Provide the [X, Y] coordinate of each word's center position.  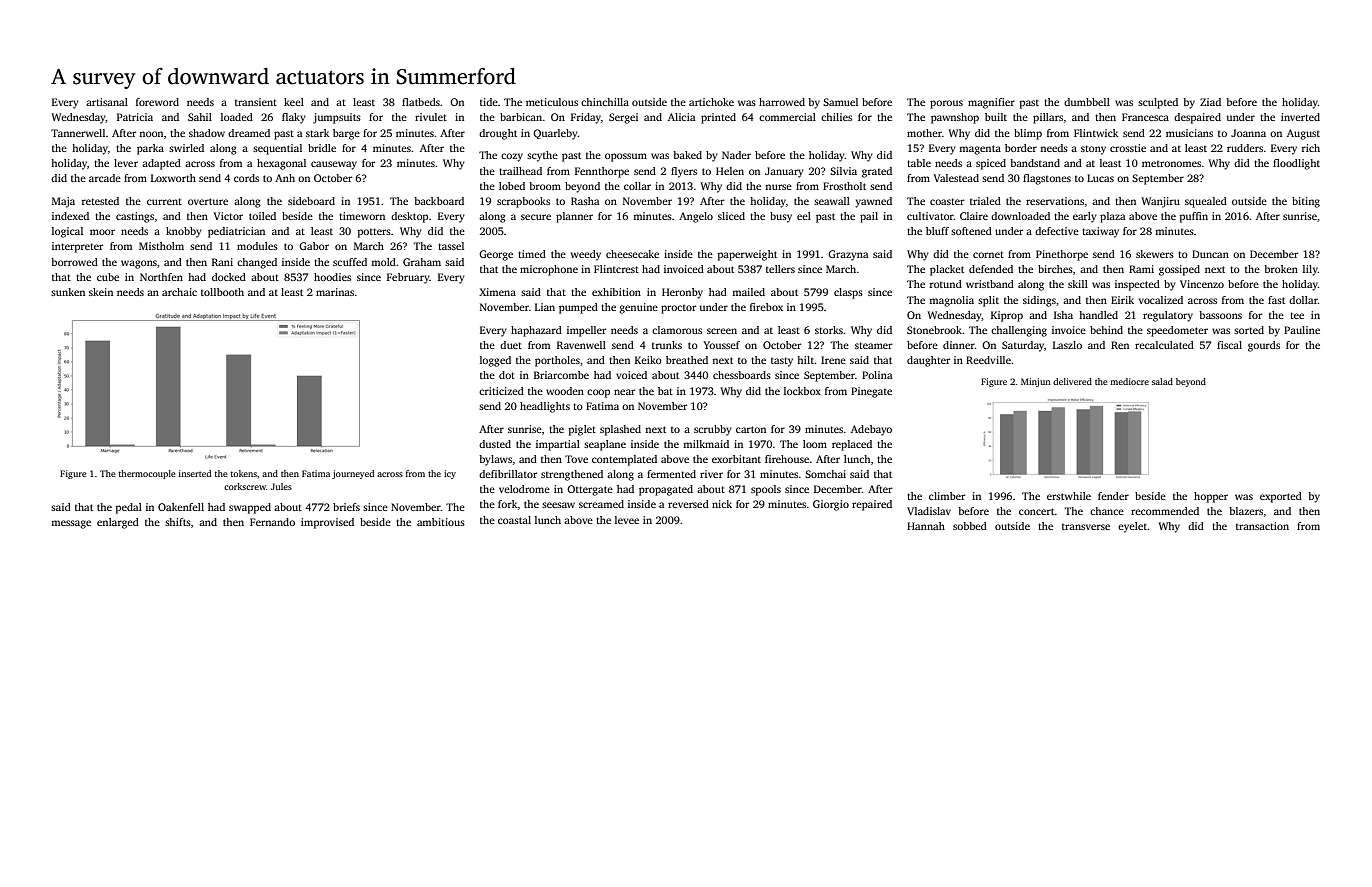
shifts [178, 522]
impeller [586, 331]
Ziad [1210, 102]
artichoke [711, 102]
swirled [186, 148]
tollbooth [222, 292]
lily [1310, 270]
